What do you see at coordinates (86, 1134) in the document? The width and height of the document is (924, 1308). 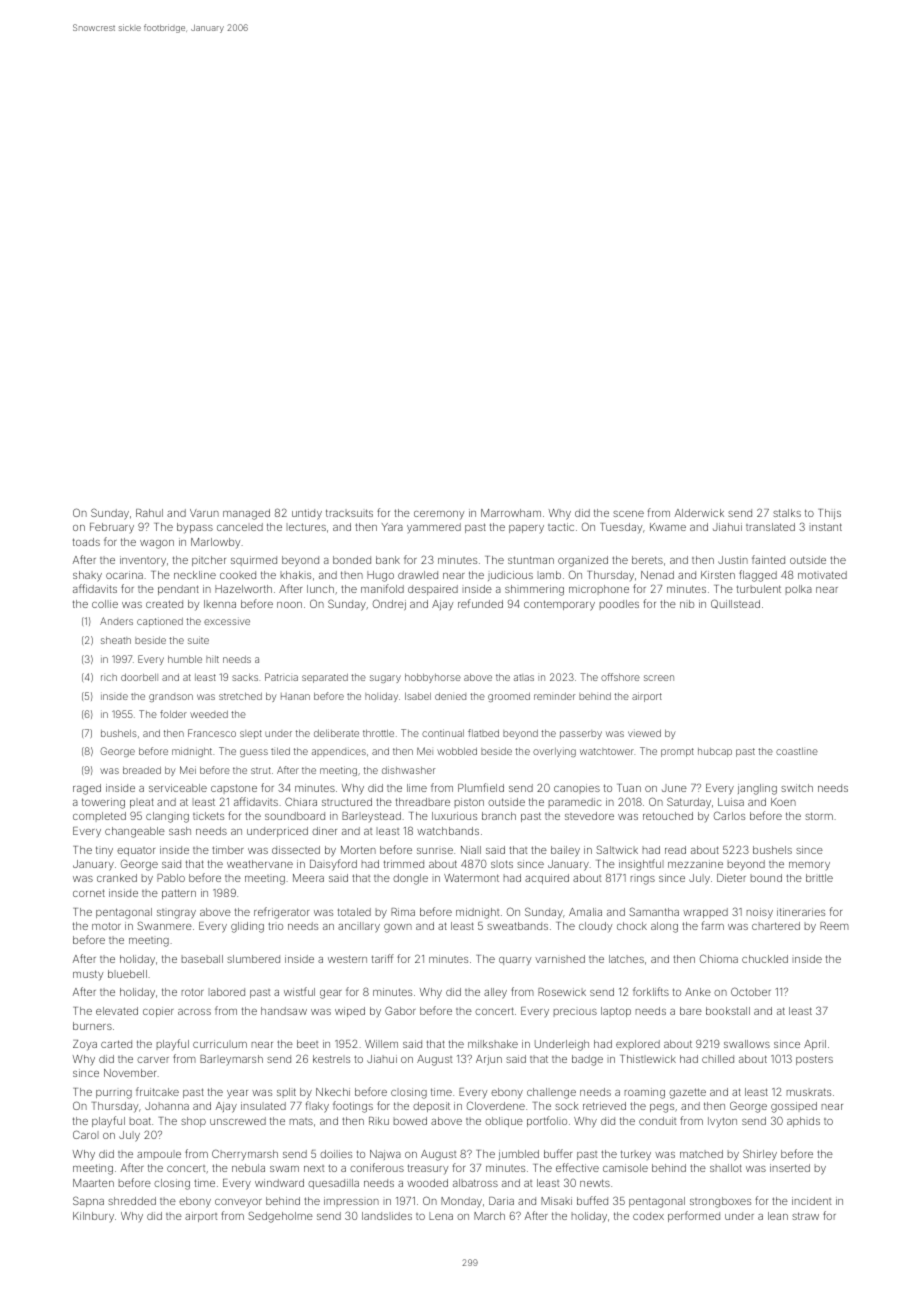 I see `Carol` at bounding box center [86, 1134].
